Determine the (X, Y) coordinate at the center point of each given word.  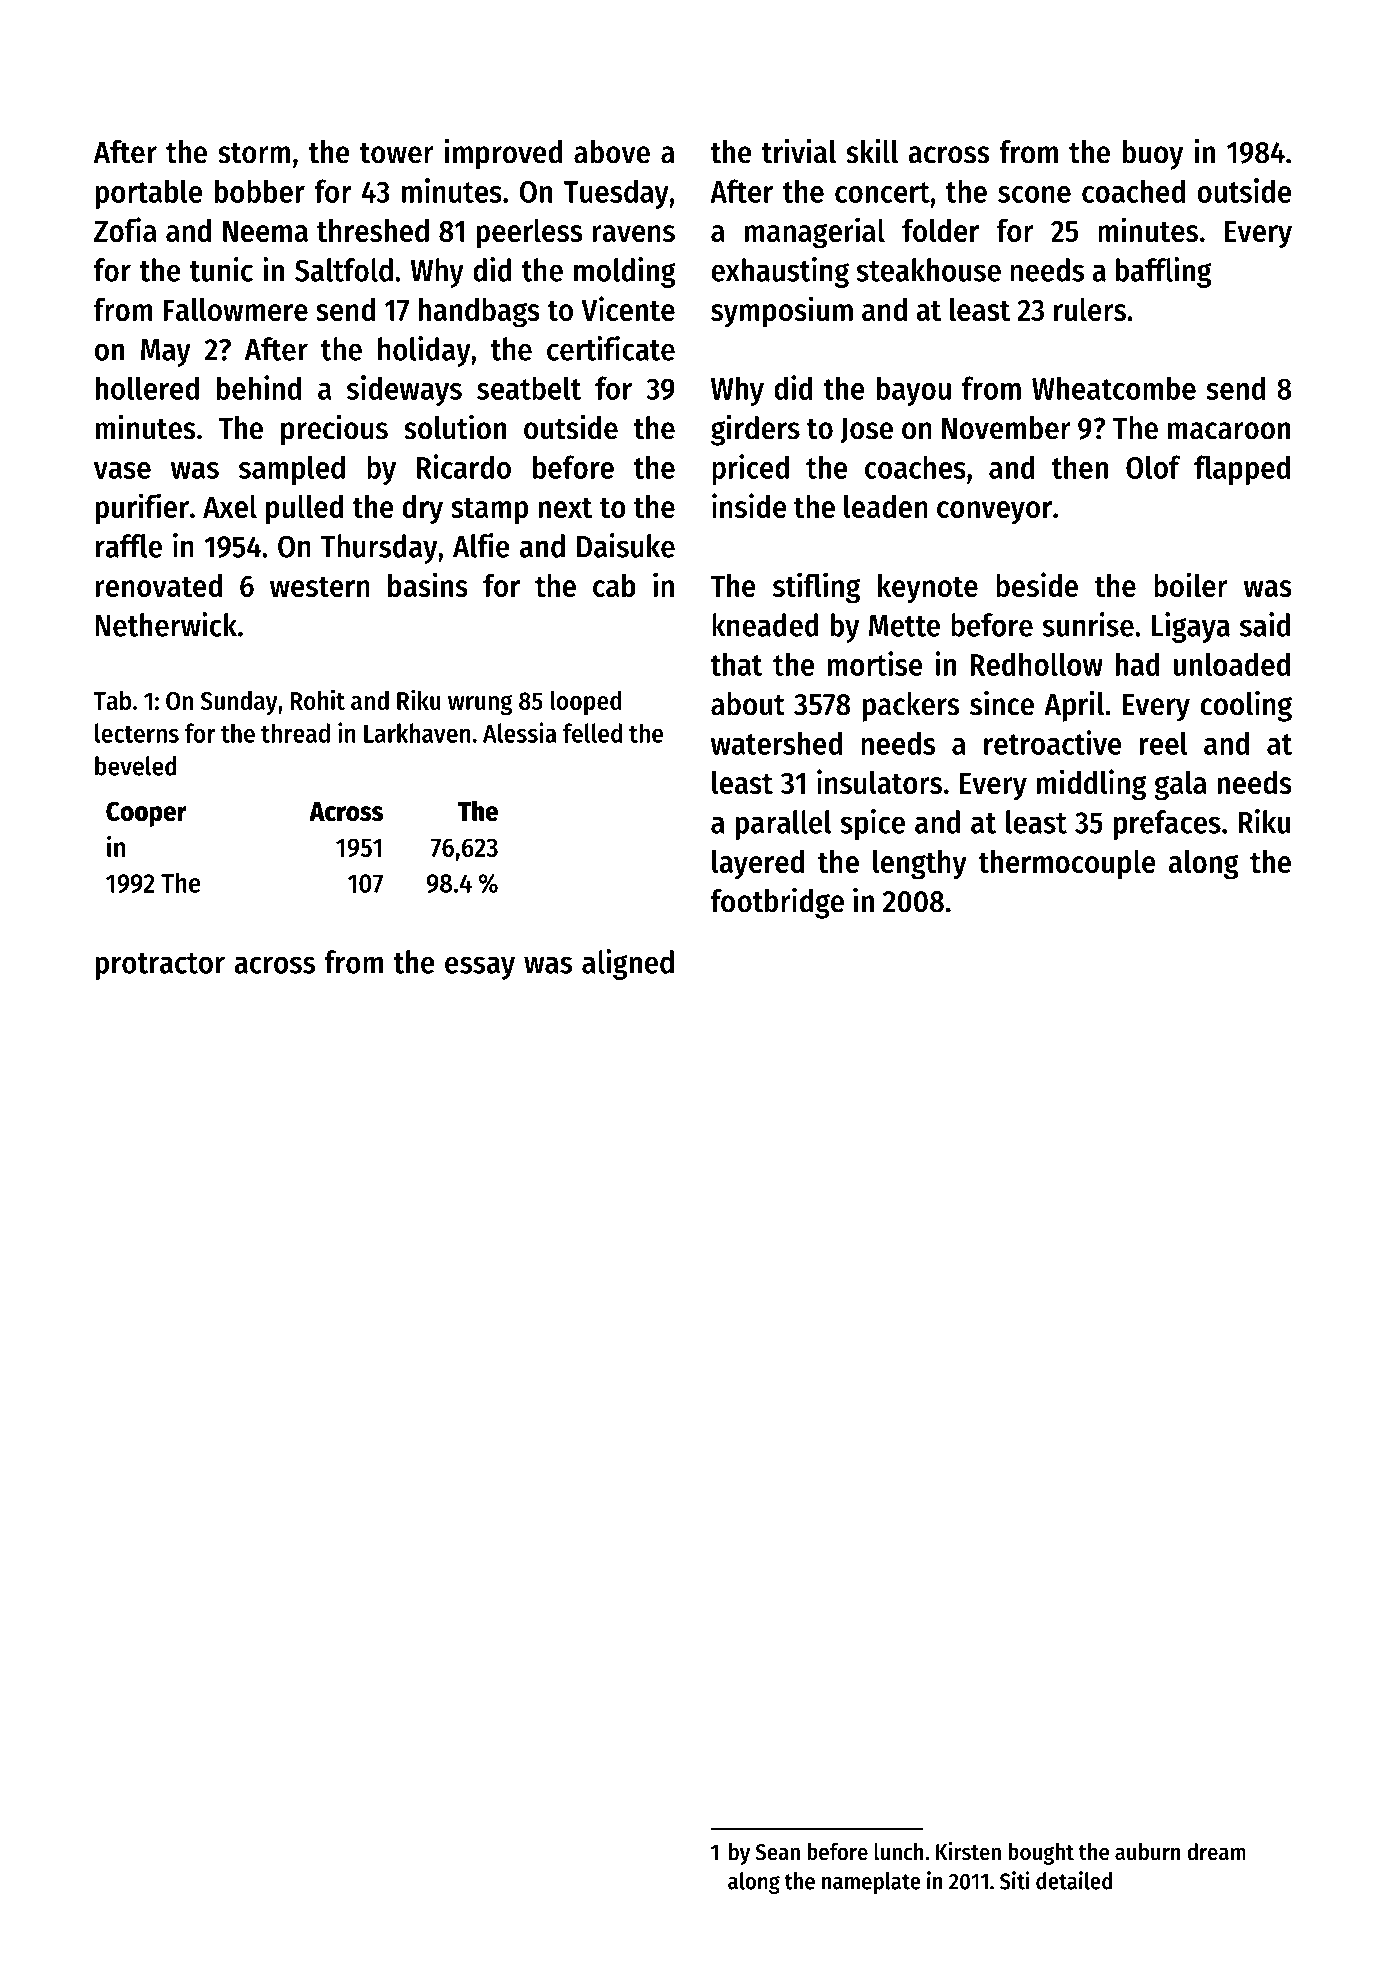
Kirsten (968, 1851)
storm (254, 153)
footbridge (777, 903)
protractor (160, 966)
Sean (778, 1852)
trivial (799, 151)
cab (614, 585)
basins (428, 584)
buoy (1153, 155)
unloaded (1232, 664)
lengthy (920, 865)
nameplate (871, 1883)
